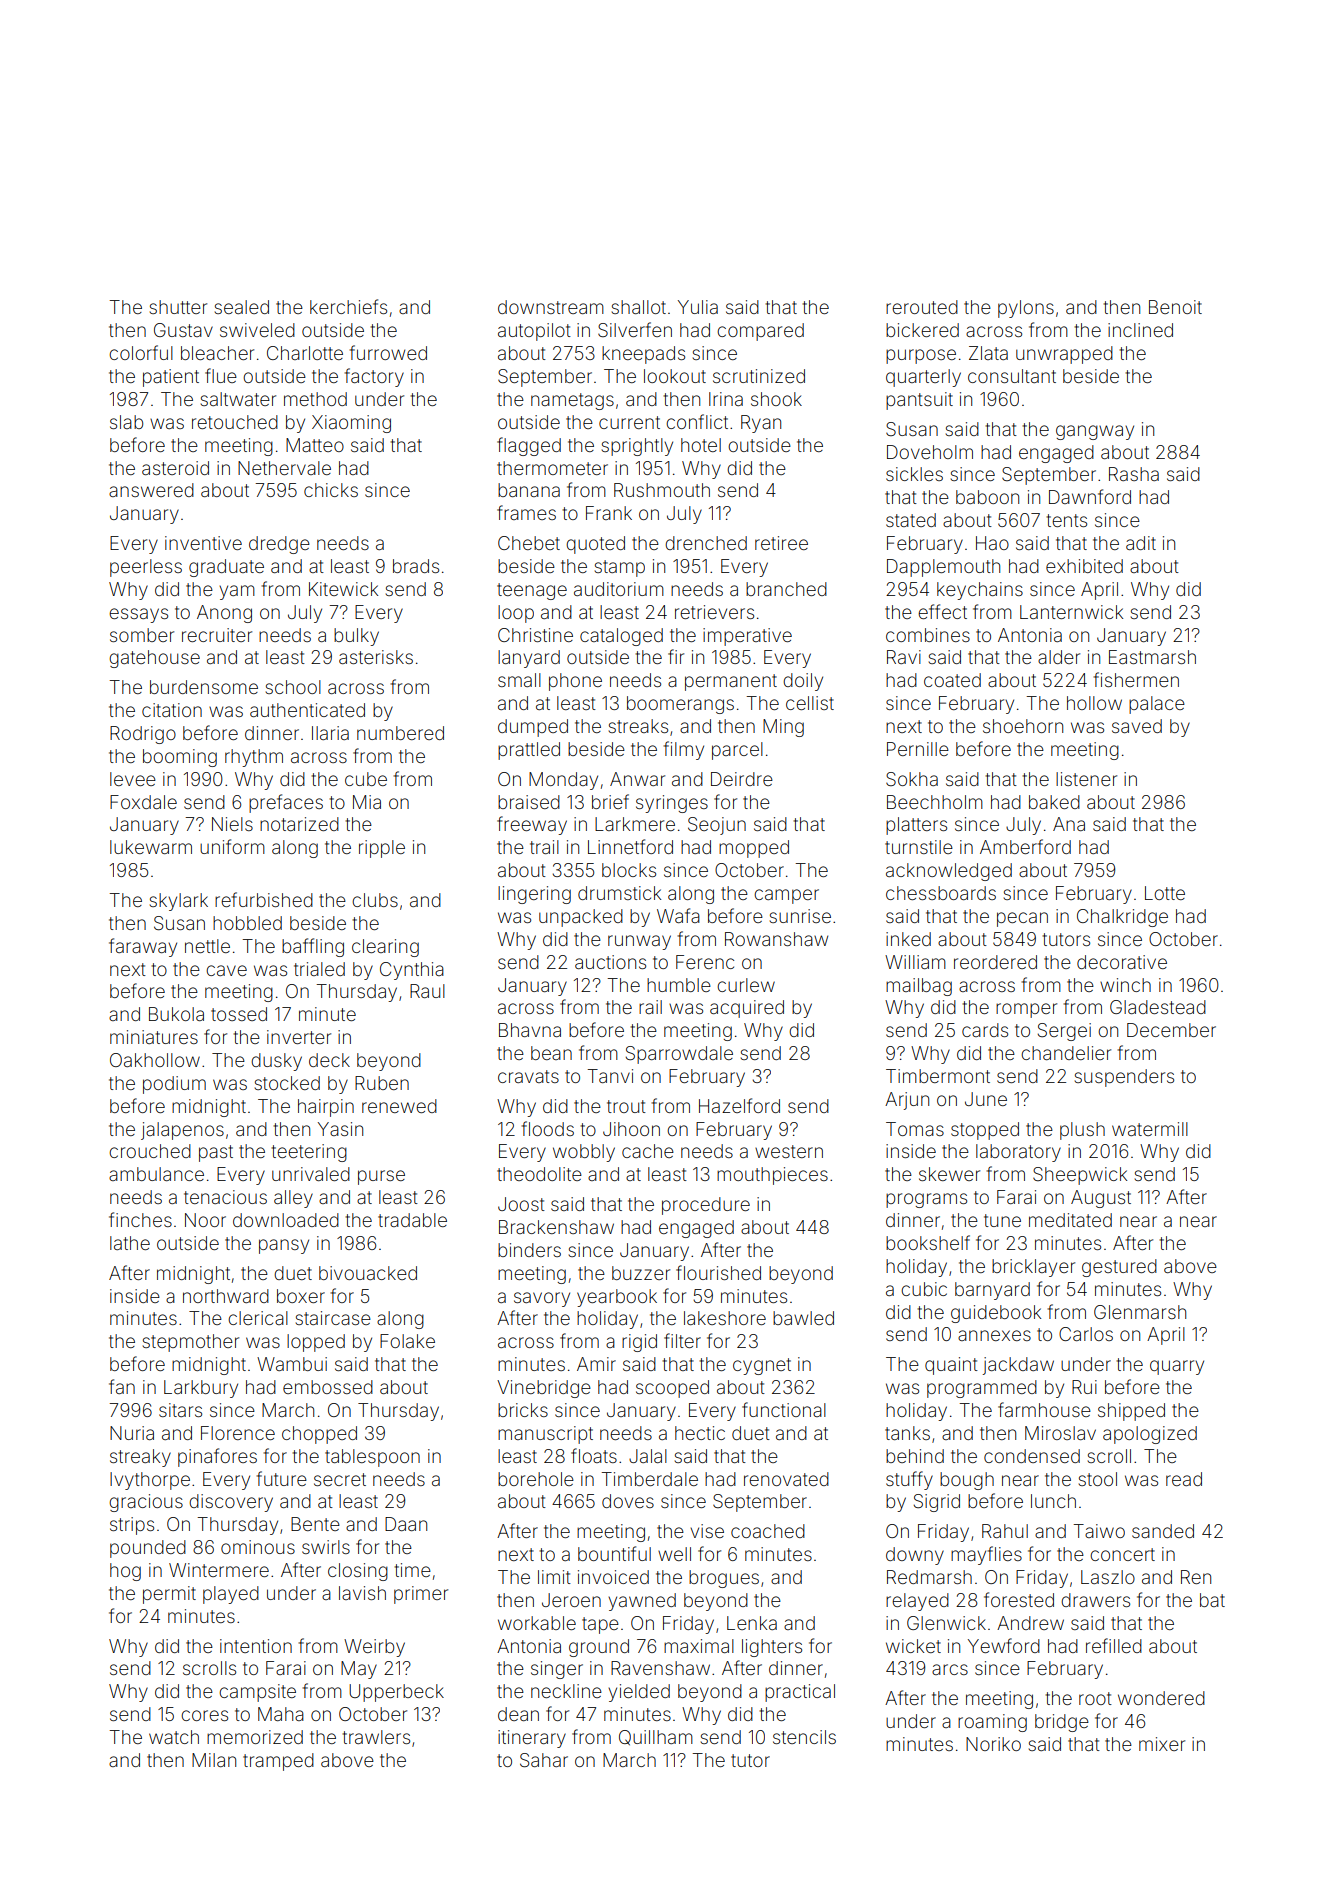 Image resolution: width=1335 pixels, height=1888 pixels. What do you see at coordinates (416, 566) in the document?
I see `brads` at bounding box center [416, 566].
